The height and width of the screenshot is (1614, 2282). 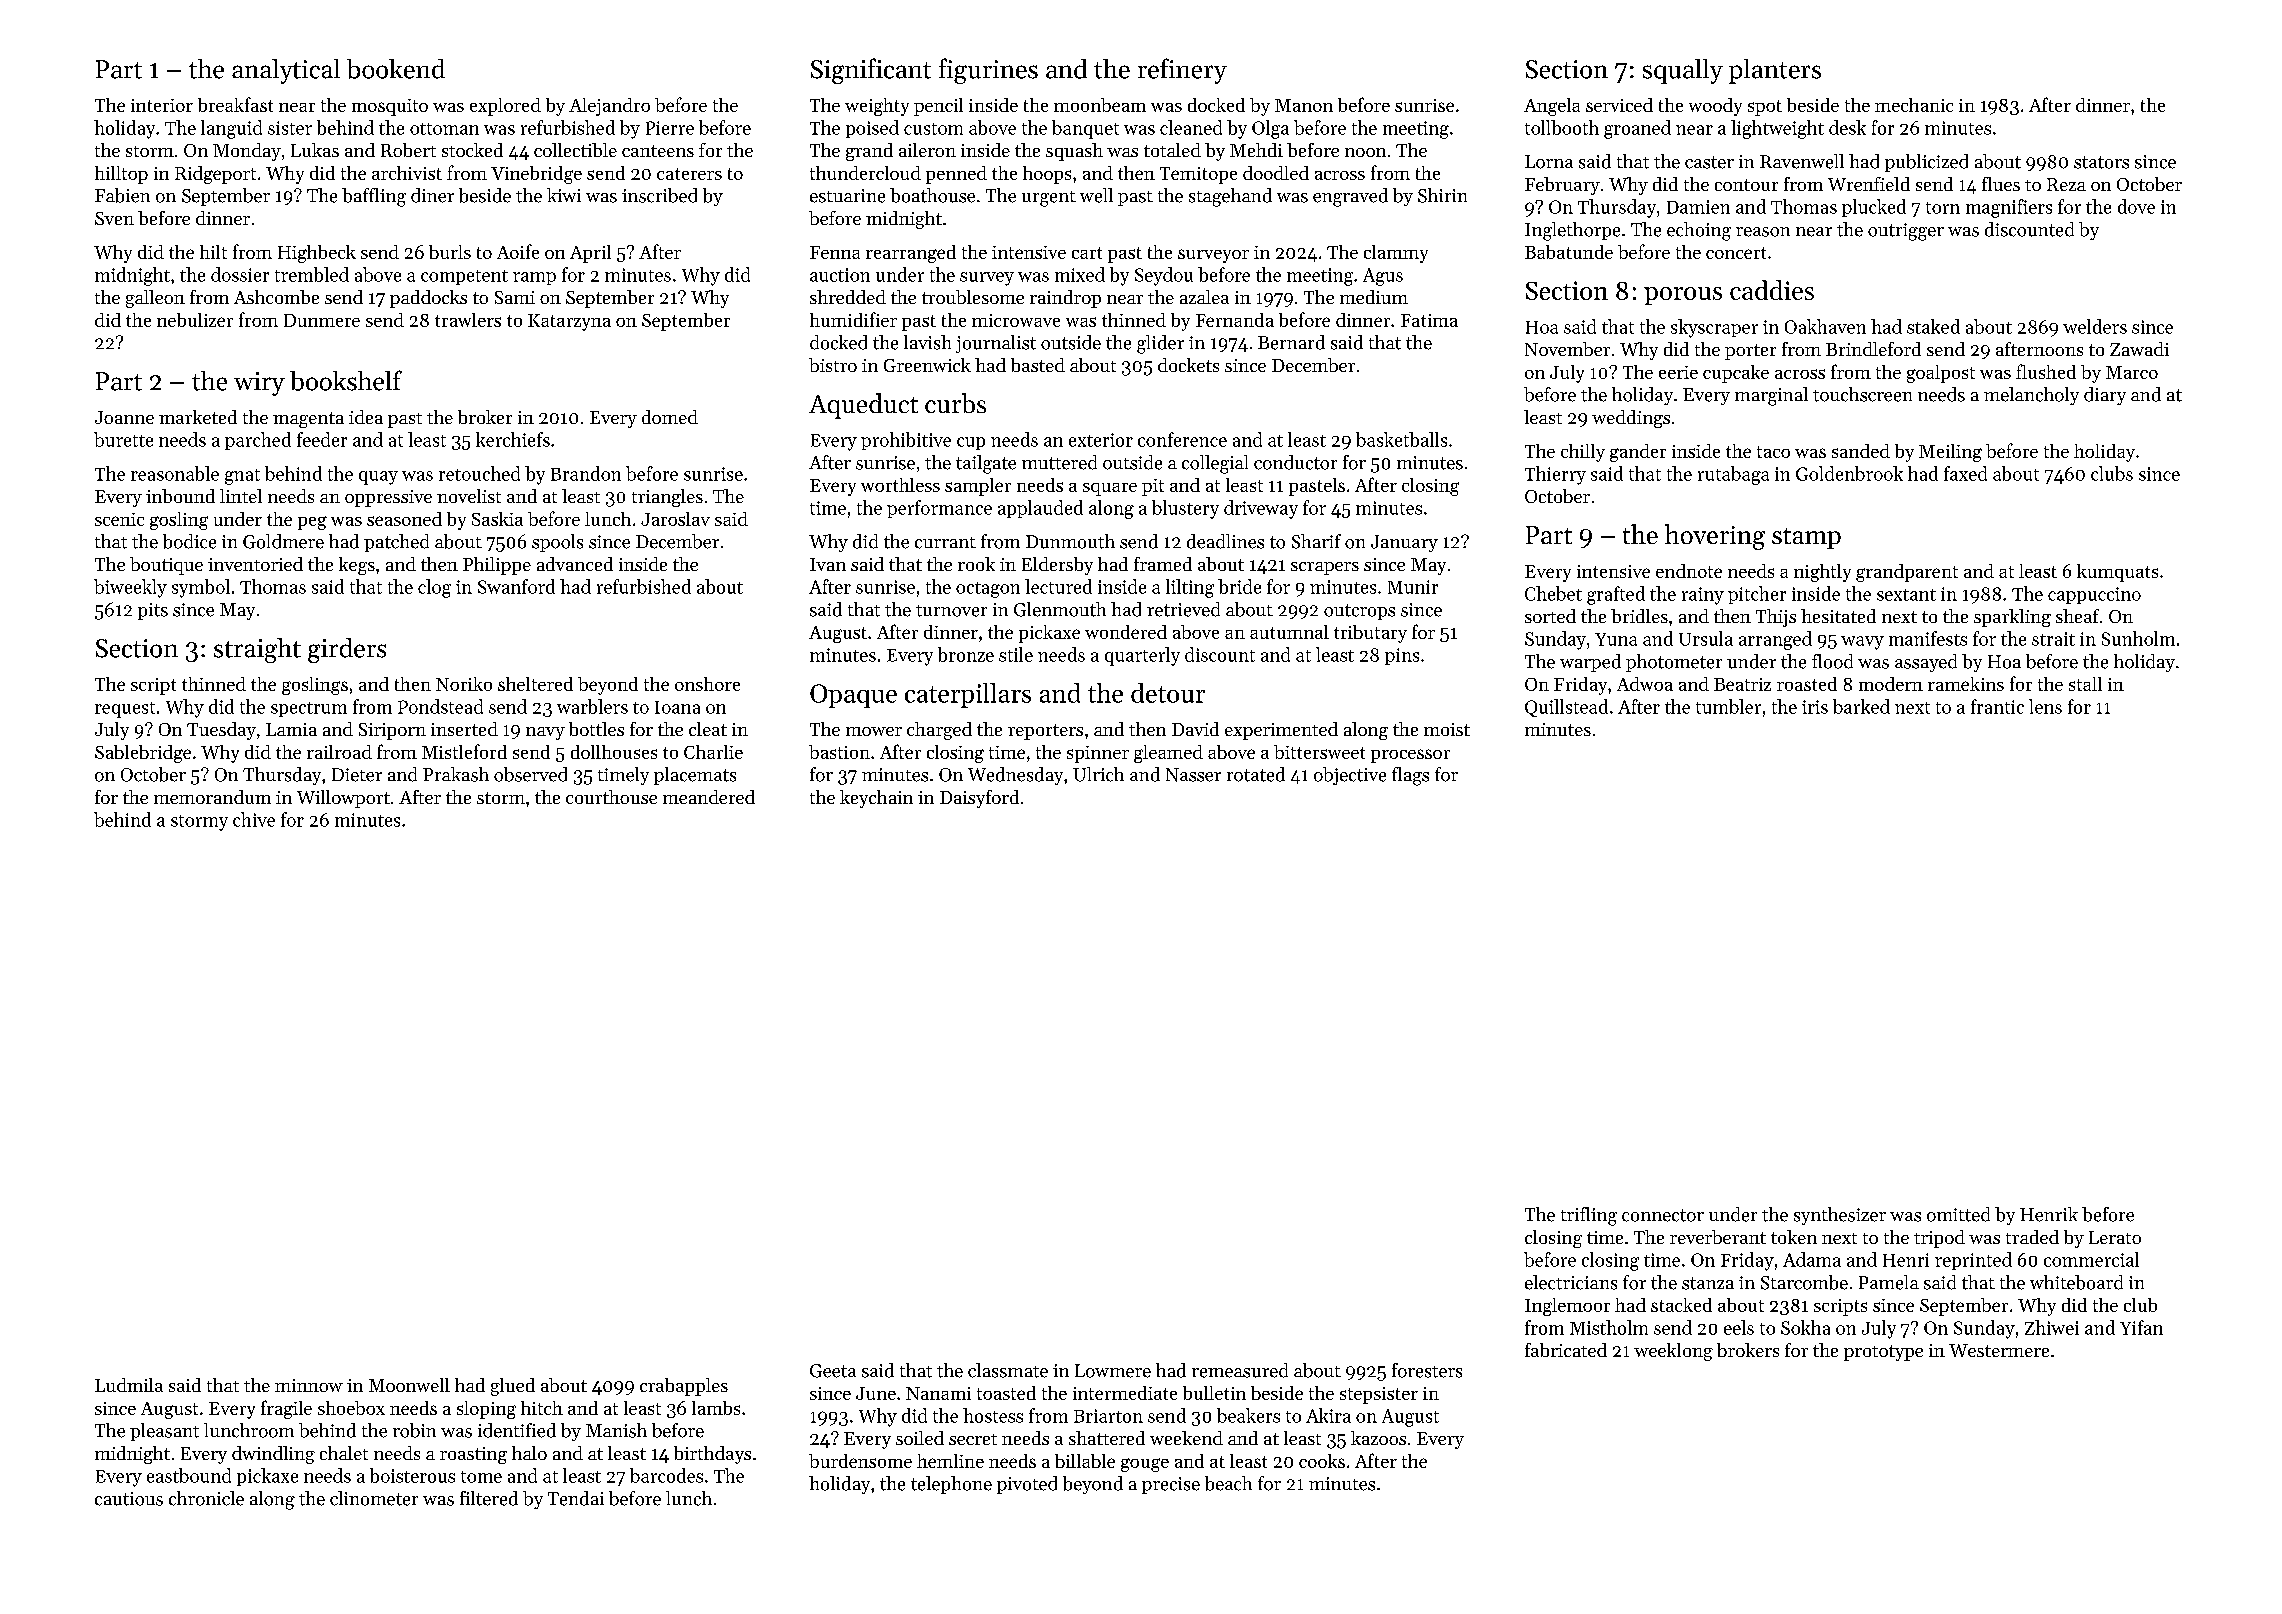 I want to click on cooks, so click(x=1322, y=1461).
